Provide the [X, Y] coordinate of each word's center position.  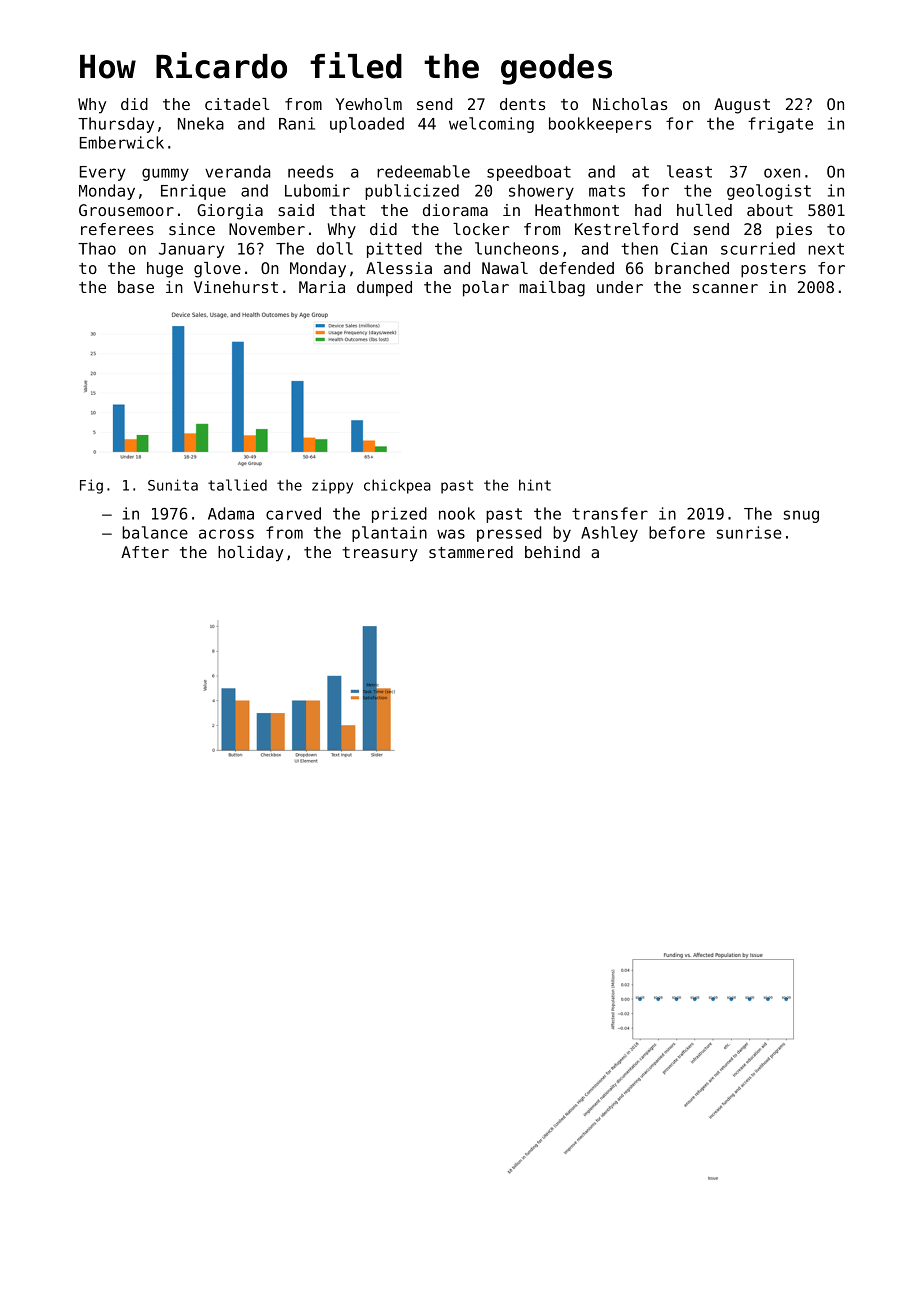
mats [607, 191]
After [145, 552]
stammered [471, 552]
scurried [758, 248]
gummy [165, 174]
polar [486, 289]
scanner [725, 288]
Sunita [173, 485]
